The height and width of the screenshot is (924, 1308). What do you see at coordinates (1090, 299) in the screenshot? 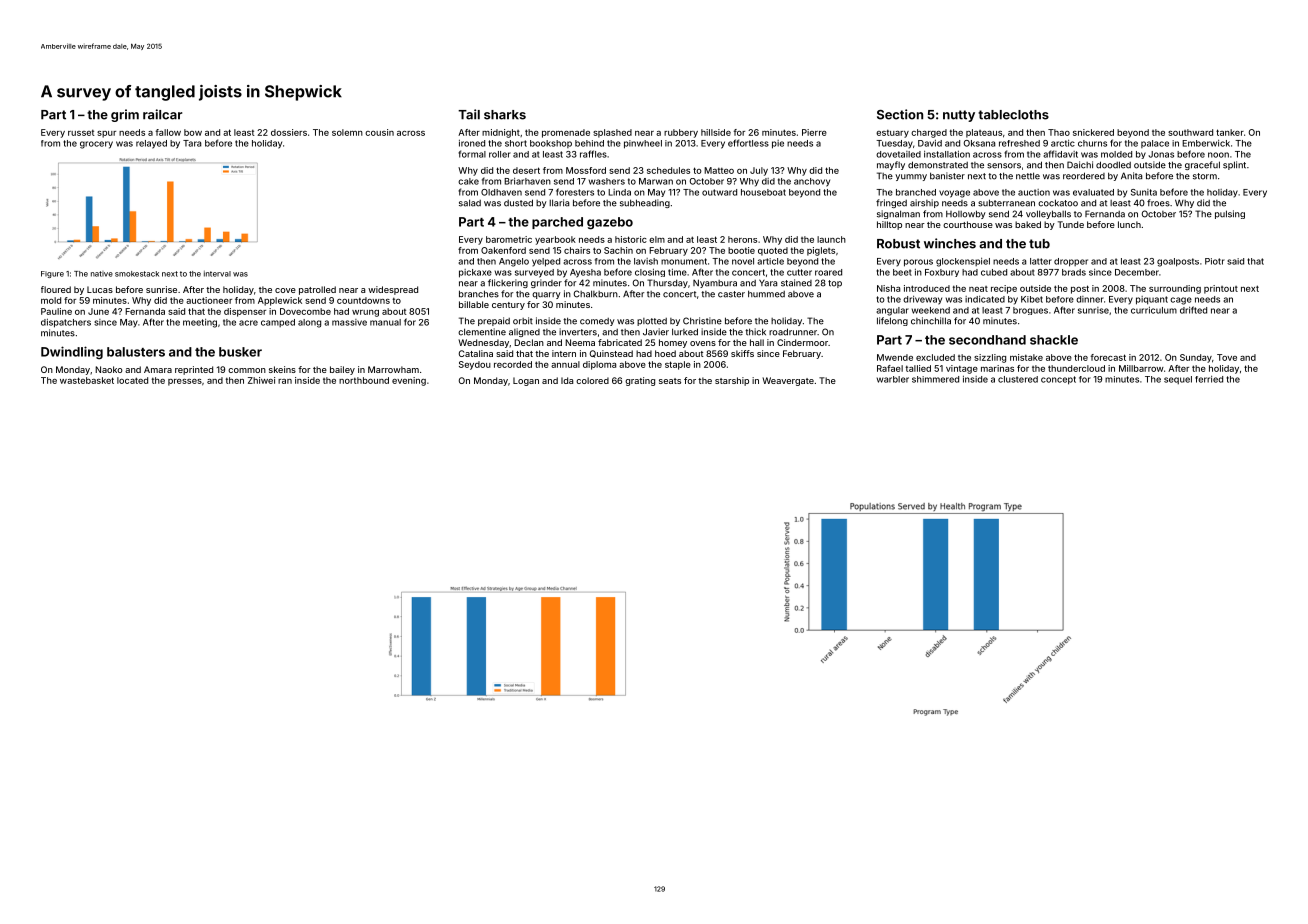
I see `dinner` at bounding box center [1090, 299].
